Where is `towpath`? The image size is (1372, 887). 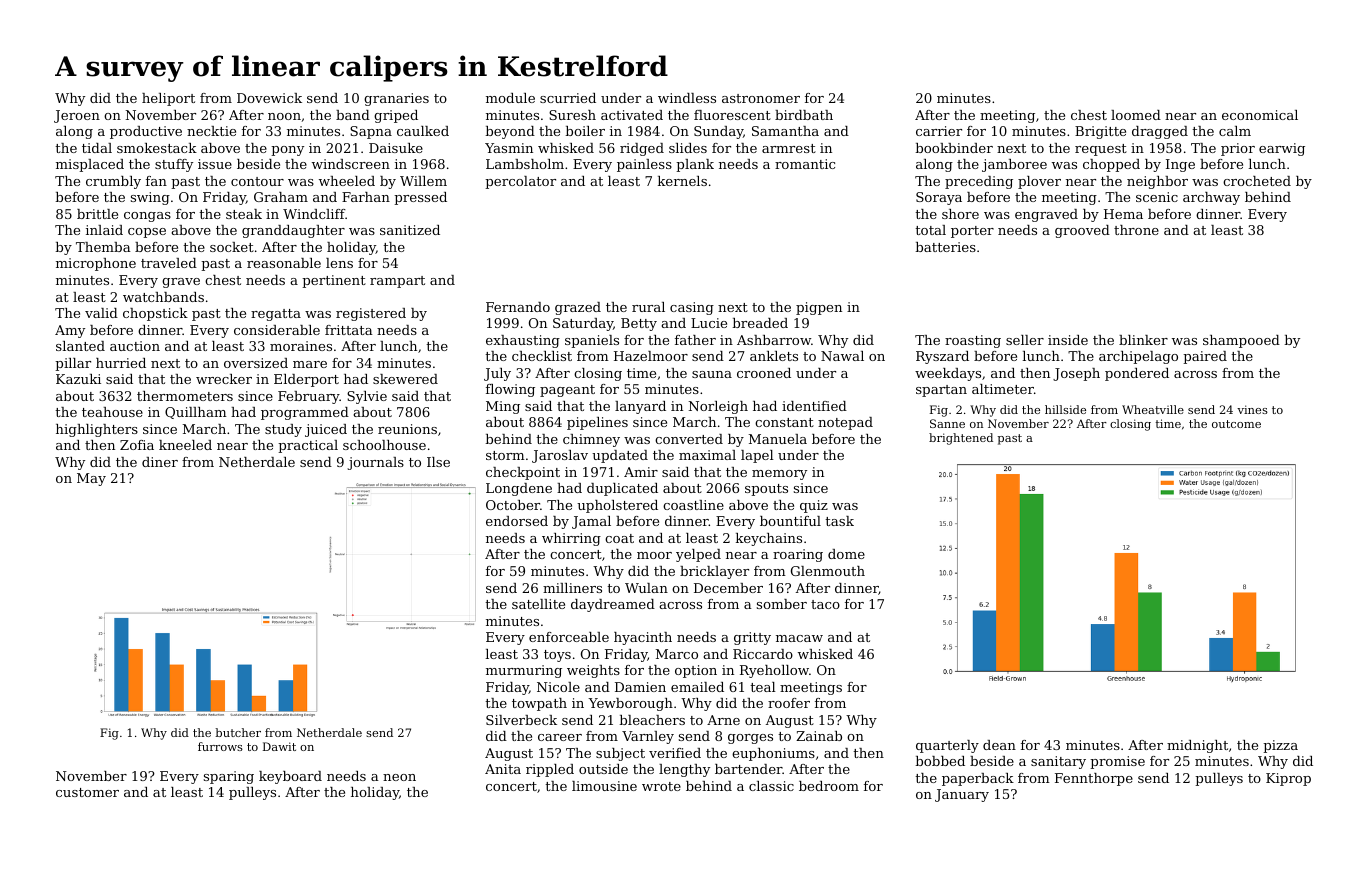 towpath is located at coordinates (539, 704).
